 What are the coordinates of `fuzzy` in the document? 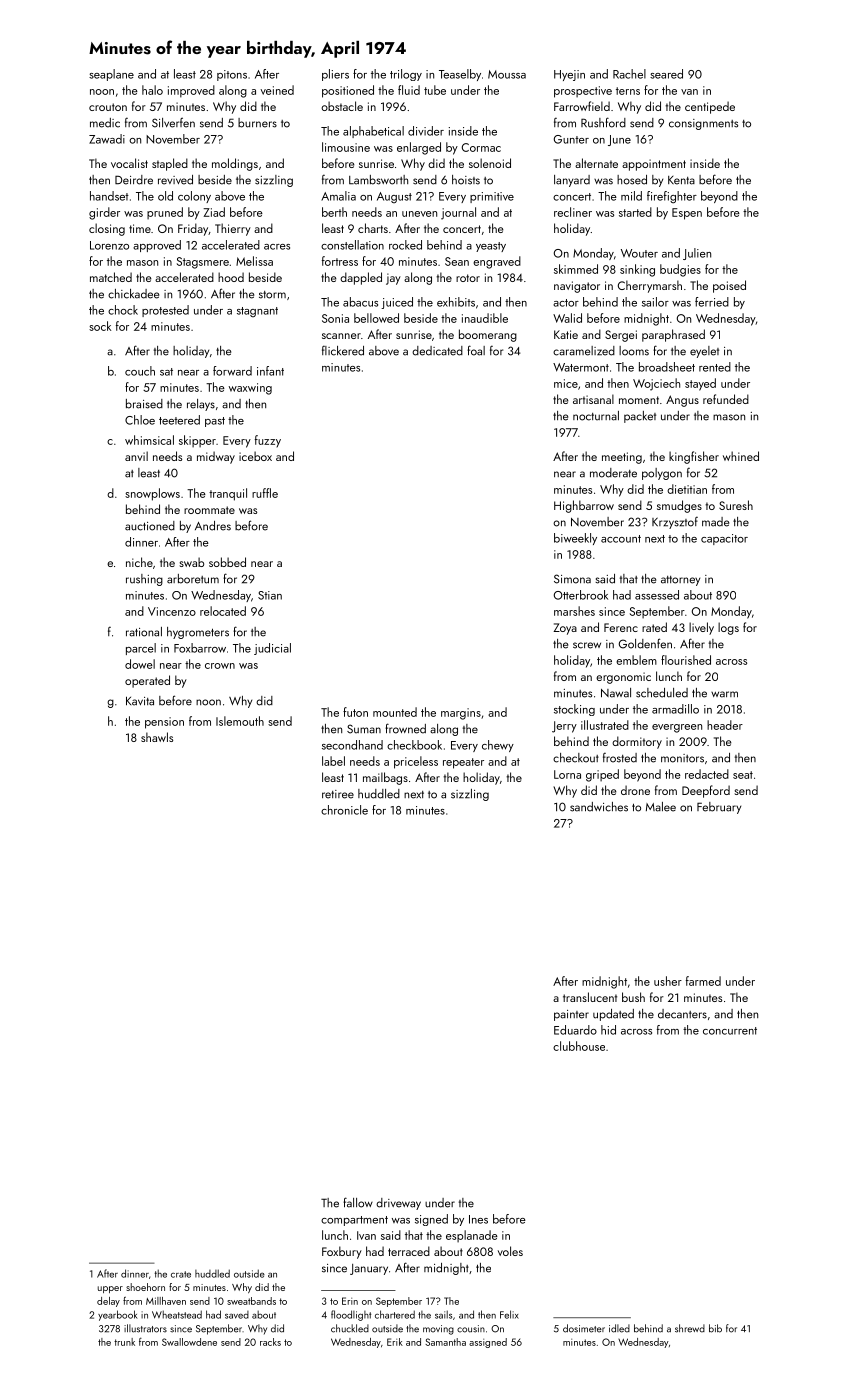 It's located at (268, 441).
